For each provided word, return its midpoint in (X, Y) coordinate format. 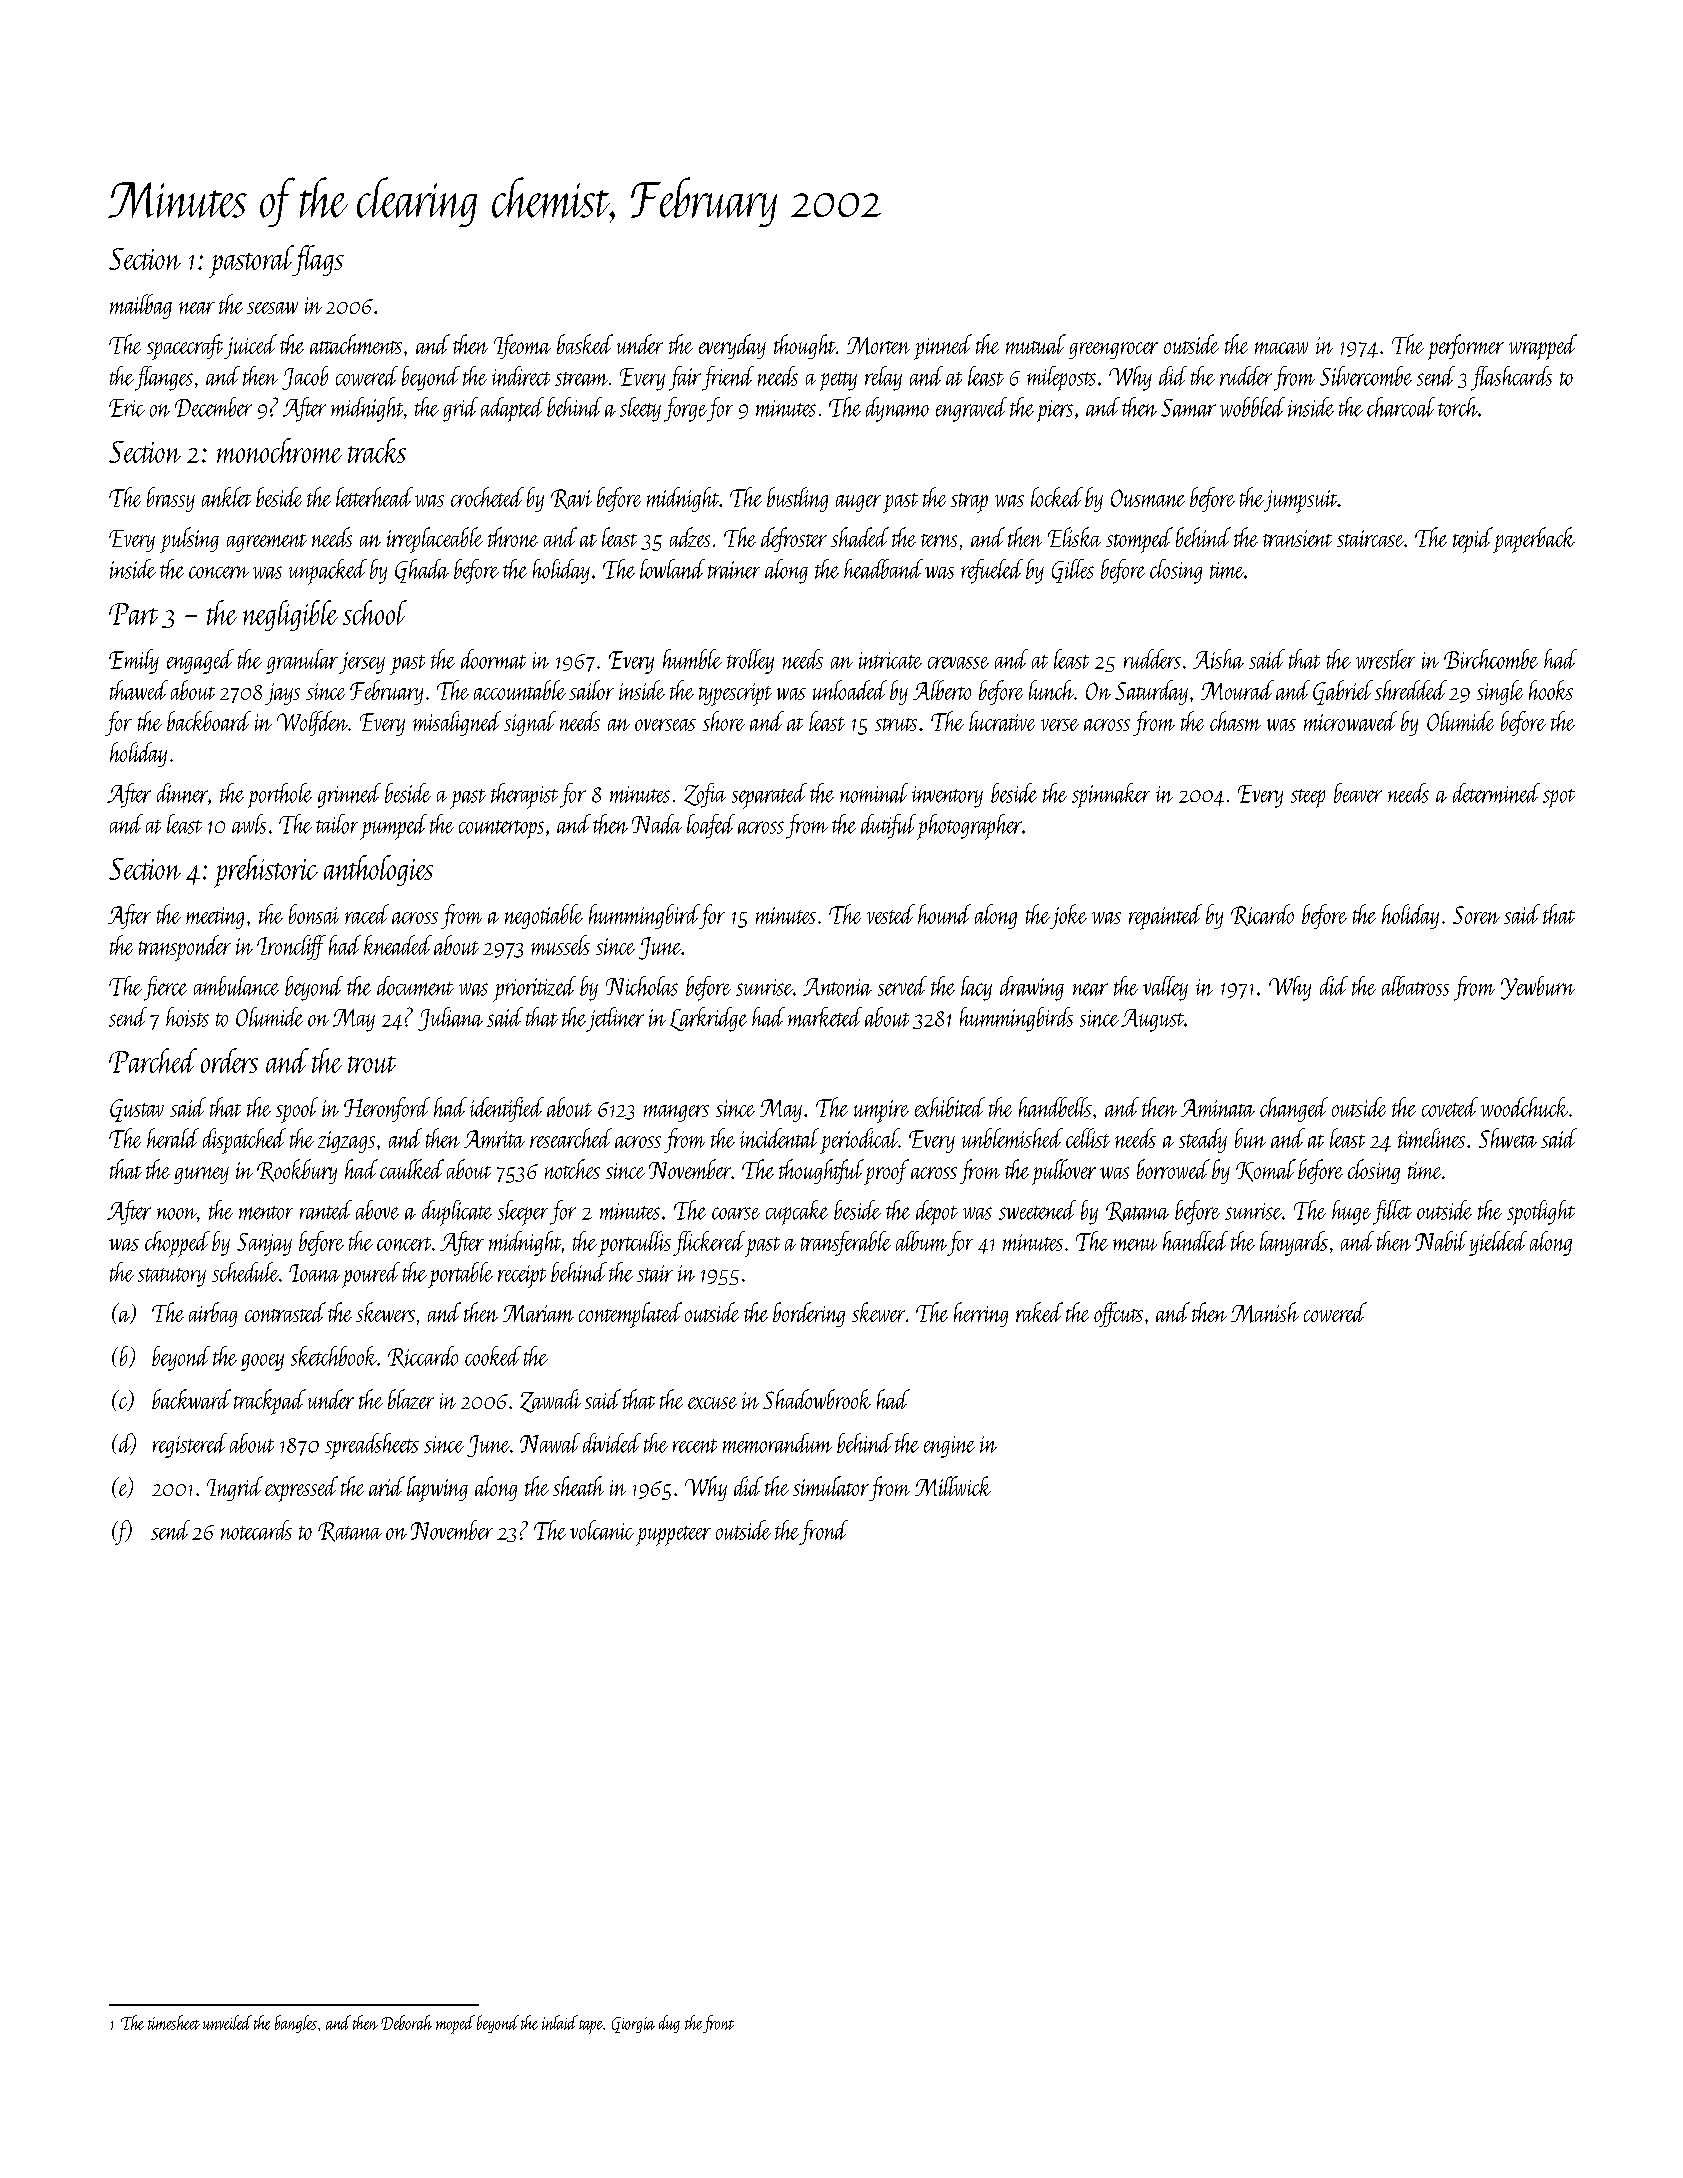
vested (891, 914)
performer (1466, 347)
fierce (165, 988)
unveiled (227, 2022)
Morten (878, 346)
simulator (831, 1486)
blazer (411, 1399)
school (375, 612)
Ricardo (1262, 915)
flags (318, 260)
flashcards (1511, 378)
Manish (1265, 1312)
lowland (672, 569)
